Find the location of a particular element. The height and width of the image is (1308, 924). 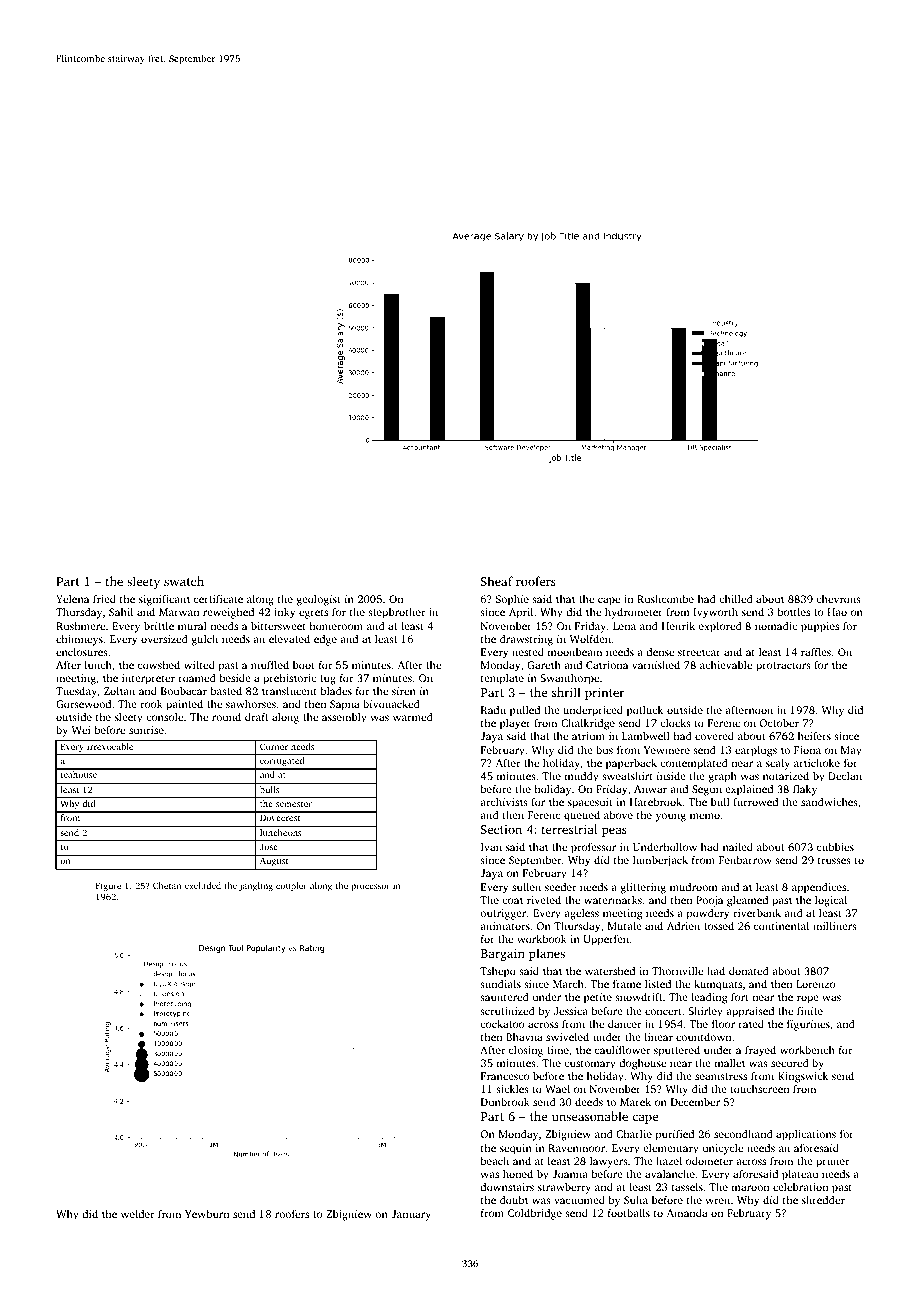

Yewburn is located at coordinates (207, 1214).
